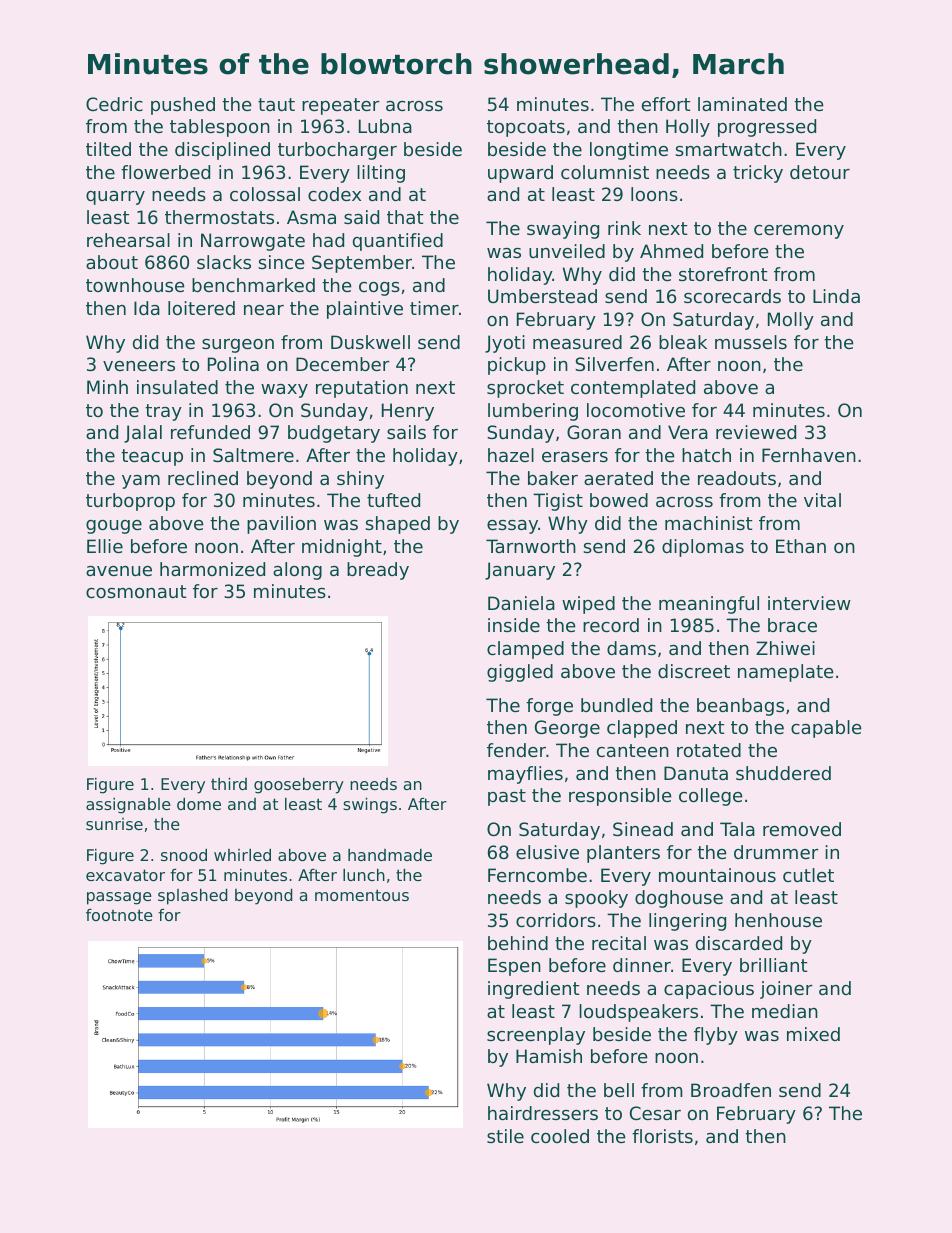 The width and height of the screenshot is (952, 1233). Describe the element at coordinates (115, 198) in the screenshot. I see `quarry` at that location.
